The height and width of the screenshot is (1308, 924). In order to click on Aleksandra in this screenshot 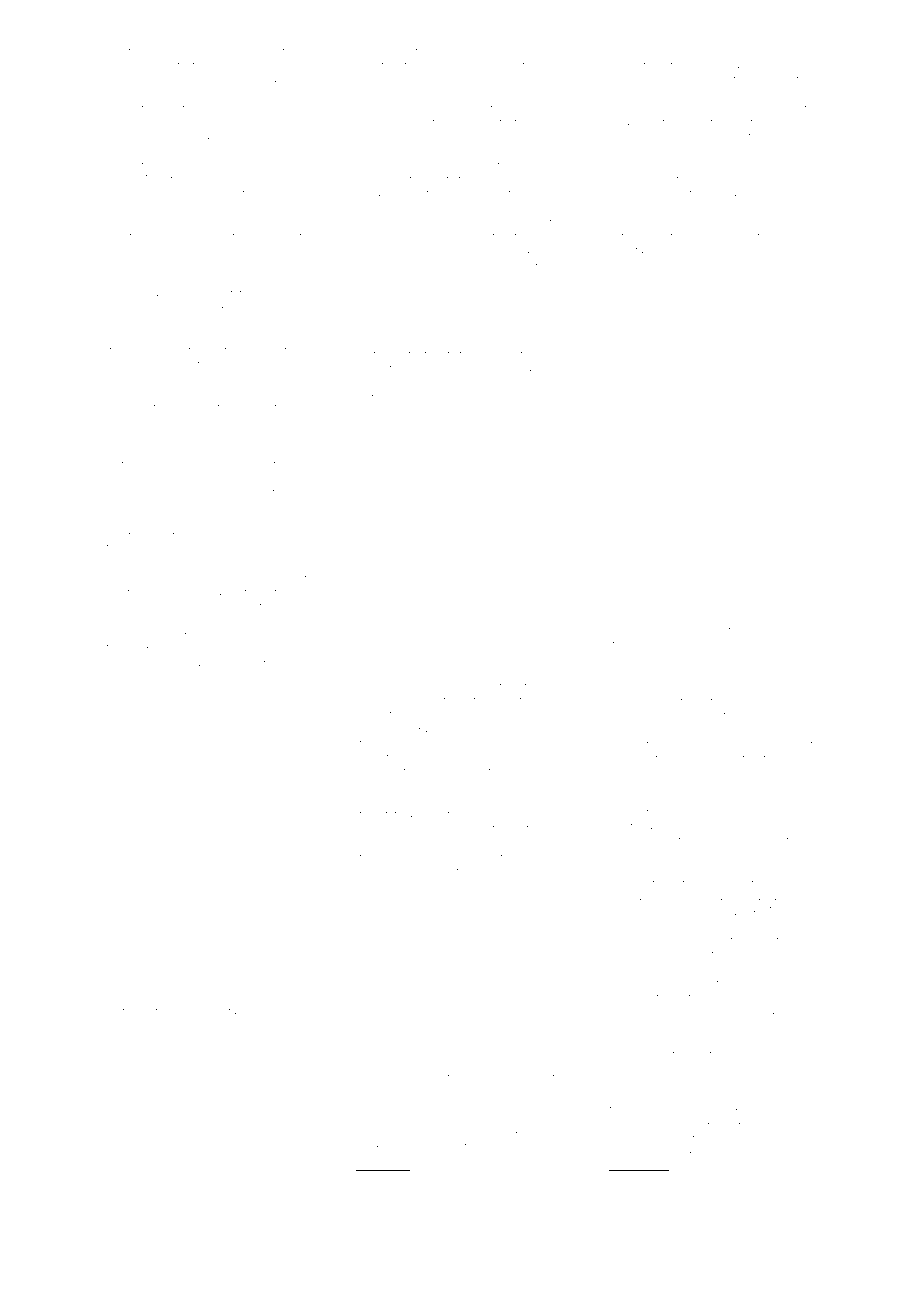, I will do `click(705, 757)`.
